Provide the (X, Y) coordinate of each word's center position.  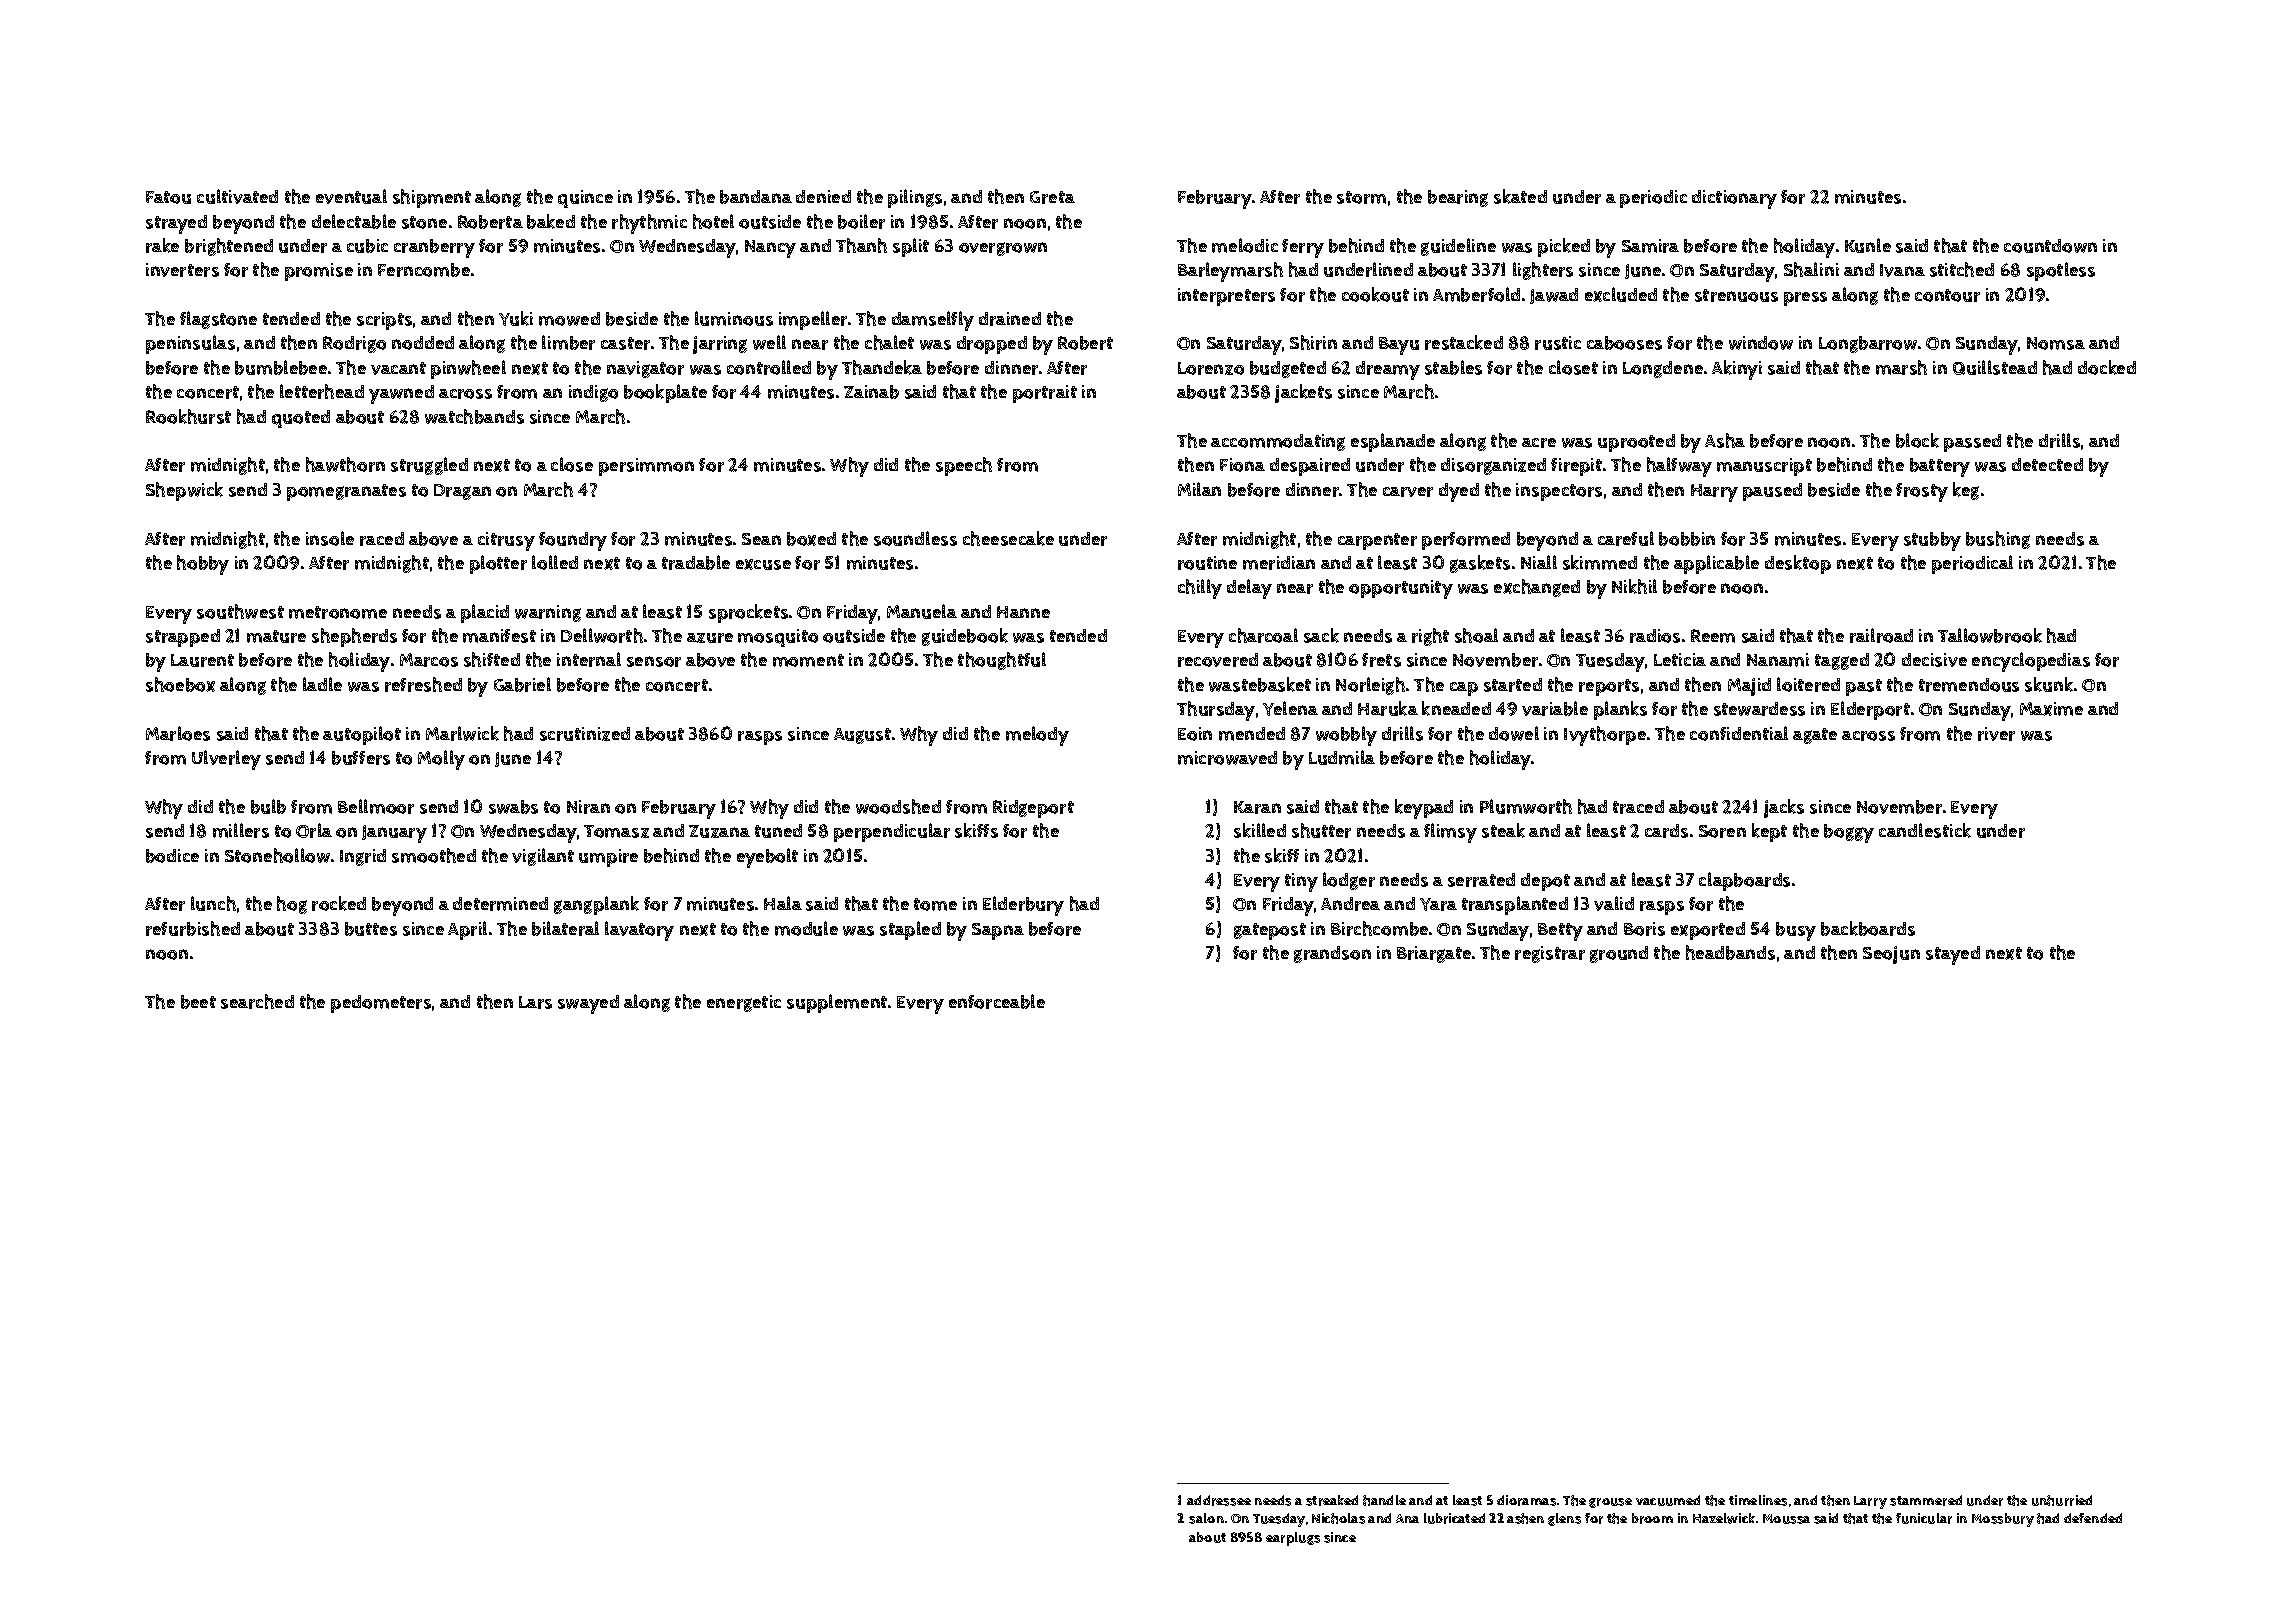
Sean (761, 539)
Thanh (861, 245)
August (862, 736)
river (1996, 734)
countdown (2050, 246)
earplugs (1293, 1539)
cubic (367, 246)
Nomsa (2056, 343)
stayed (1953, 955)
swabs (513, 807)
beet (198, 1002)
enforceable (997, 1001)
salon (1206, 1518)
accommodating (1278, 442)
